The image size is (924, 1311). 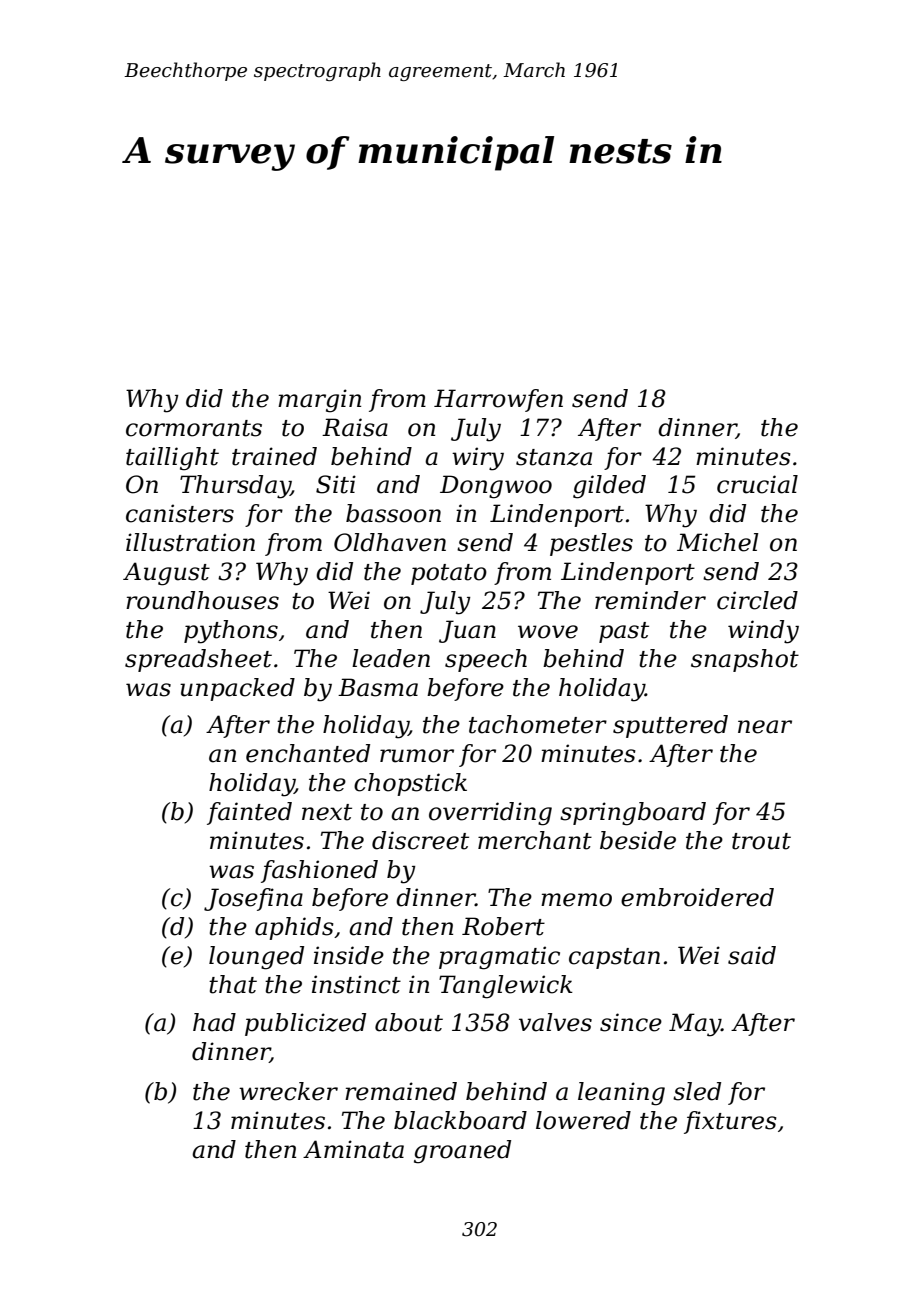 I want to click on cormorants, so click(x=194, y=428).
